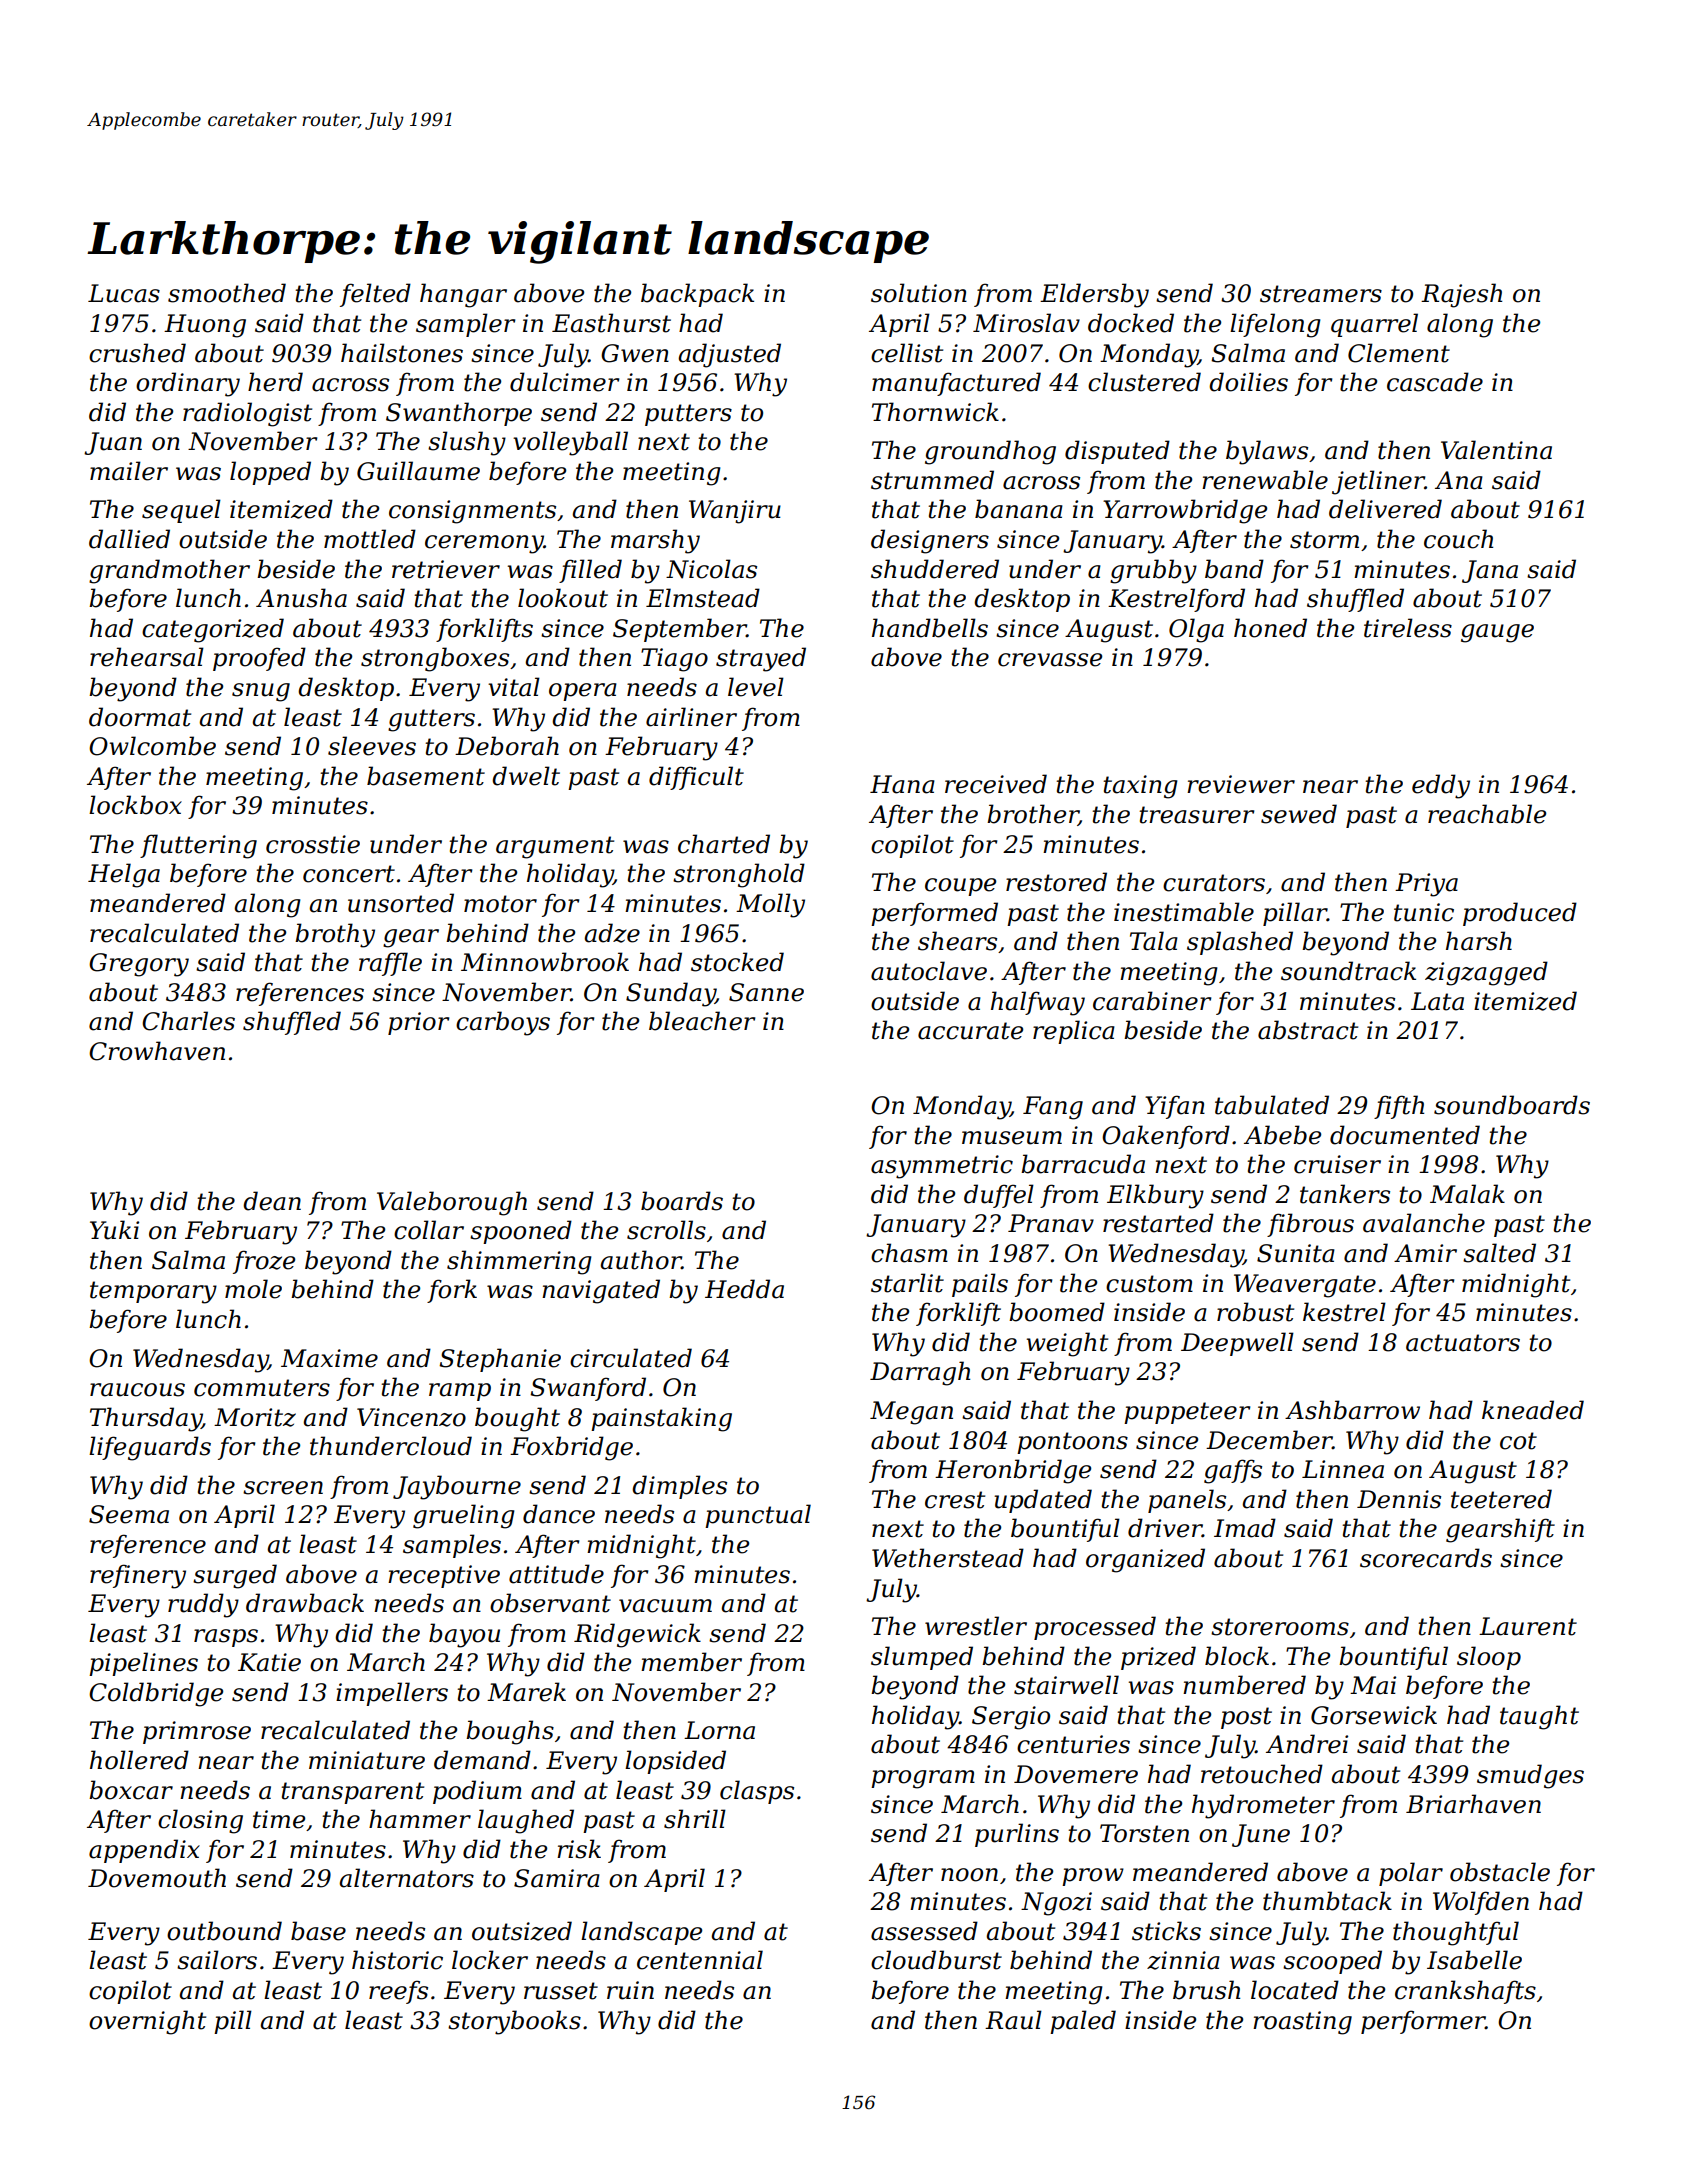  Describe the element at coordinates (932, 480) in the screenshot. I see `strummed` at that location.
